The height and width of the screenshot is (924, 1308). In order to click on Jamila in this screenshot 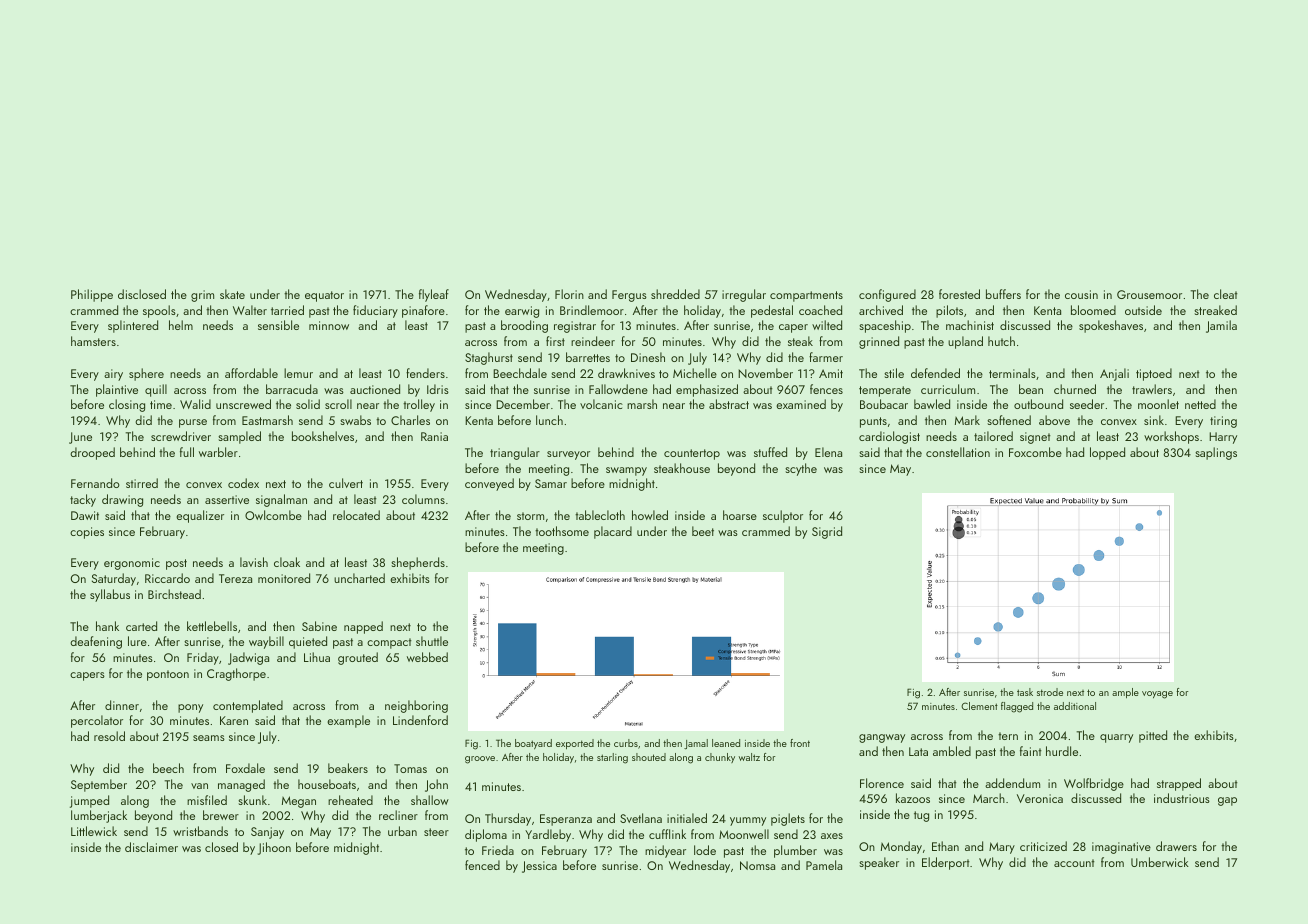, I will do `click(1221, 326)`.
